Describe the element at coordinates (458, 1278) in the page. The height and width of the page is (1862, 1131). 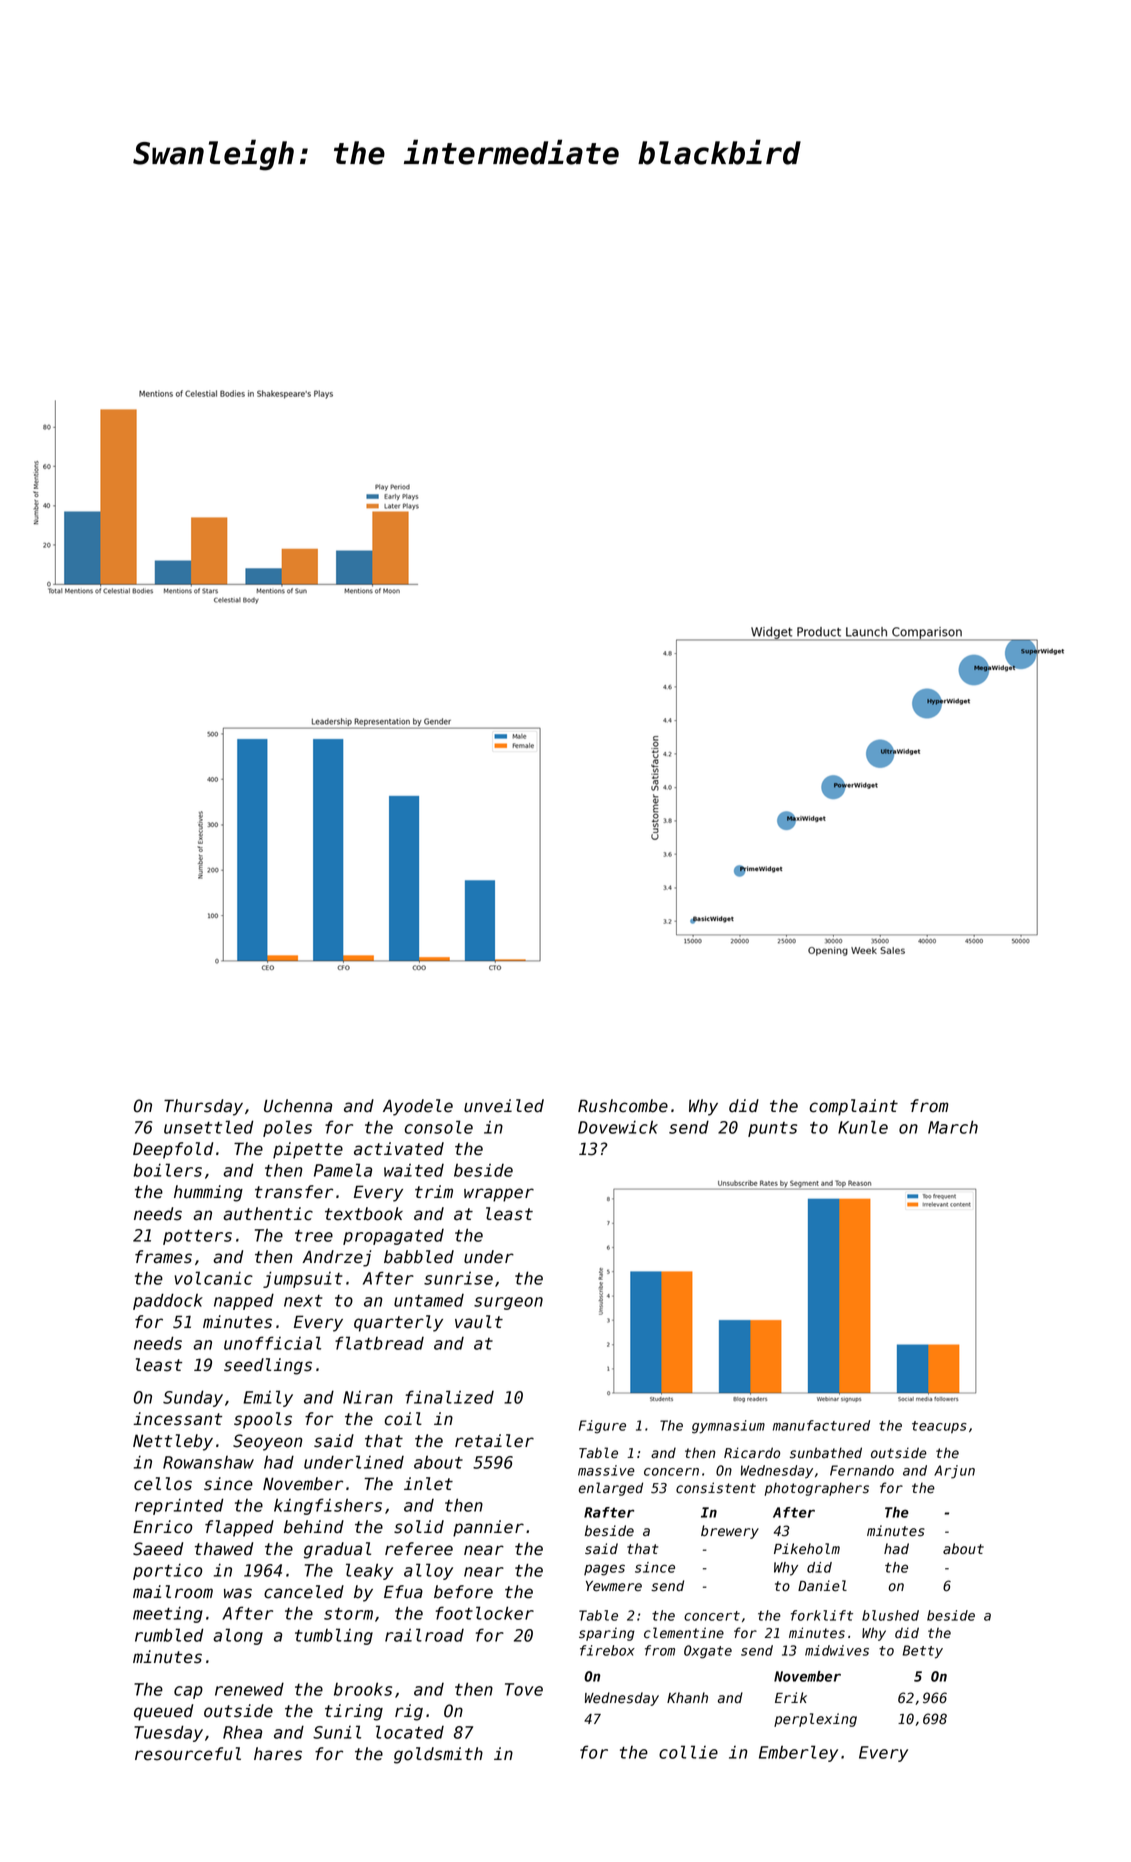
I see `sunrise` at that location.
